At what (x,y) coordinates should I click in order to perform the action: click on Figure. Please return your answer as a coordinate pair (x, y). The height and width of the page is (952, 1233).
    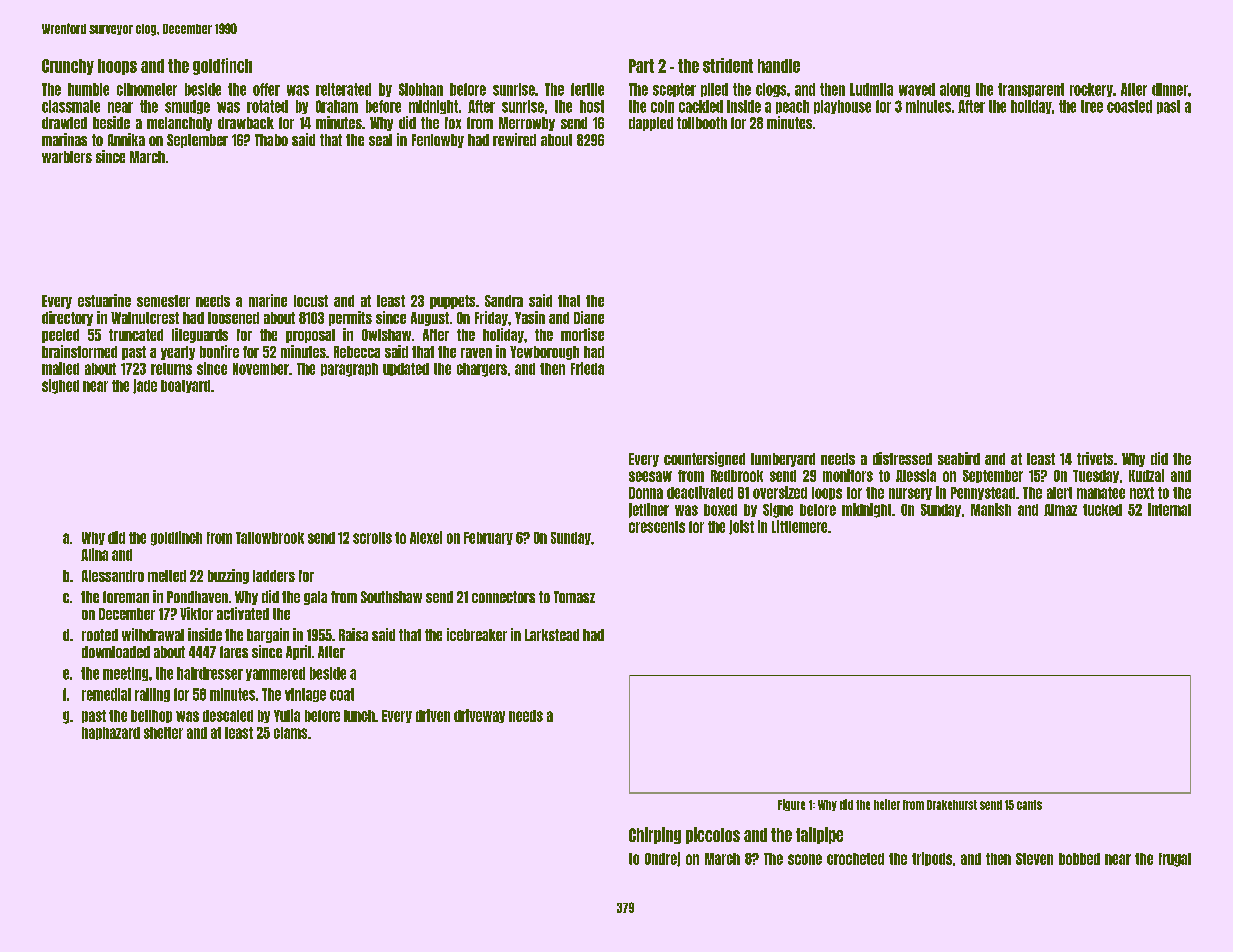
    Looking at the image, I should click on (791, 805).
